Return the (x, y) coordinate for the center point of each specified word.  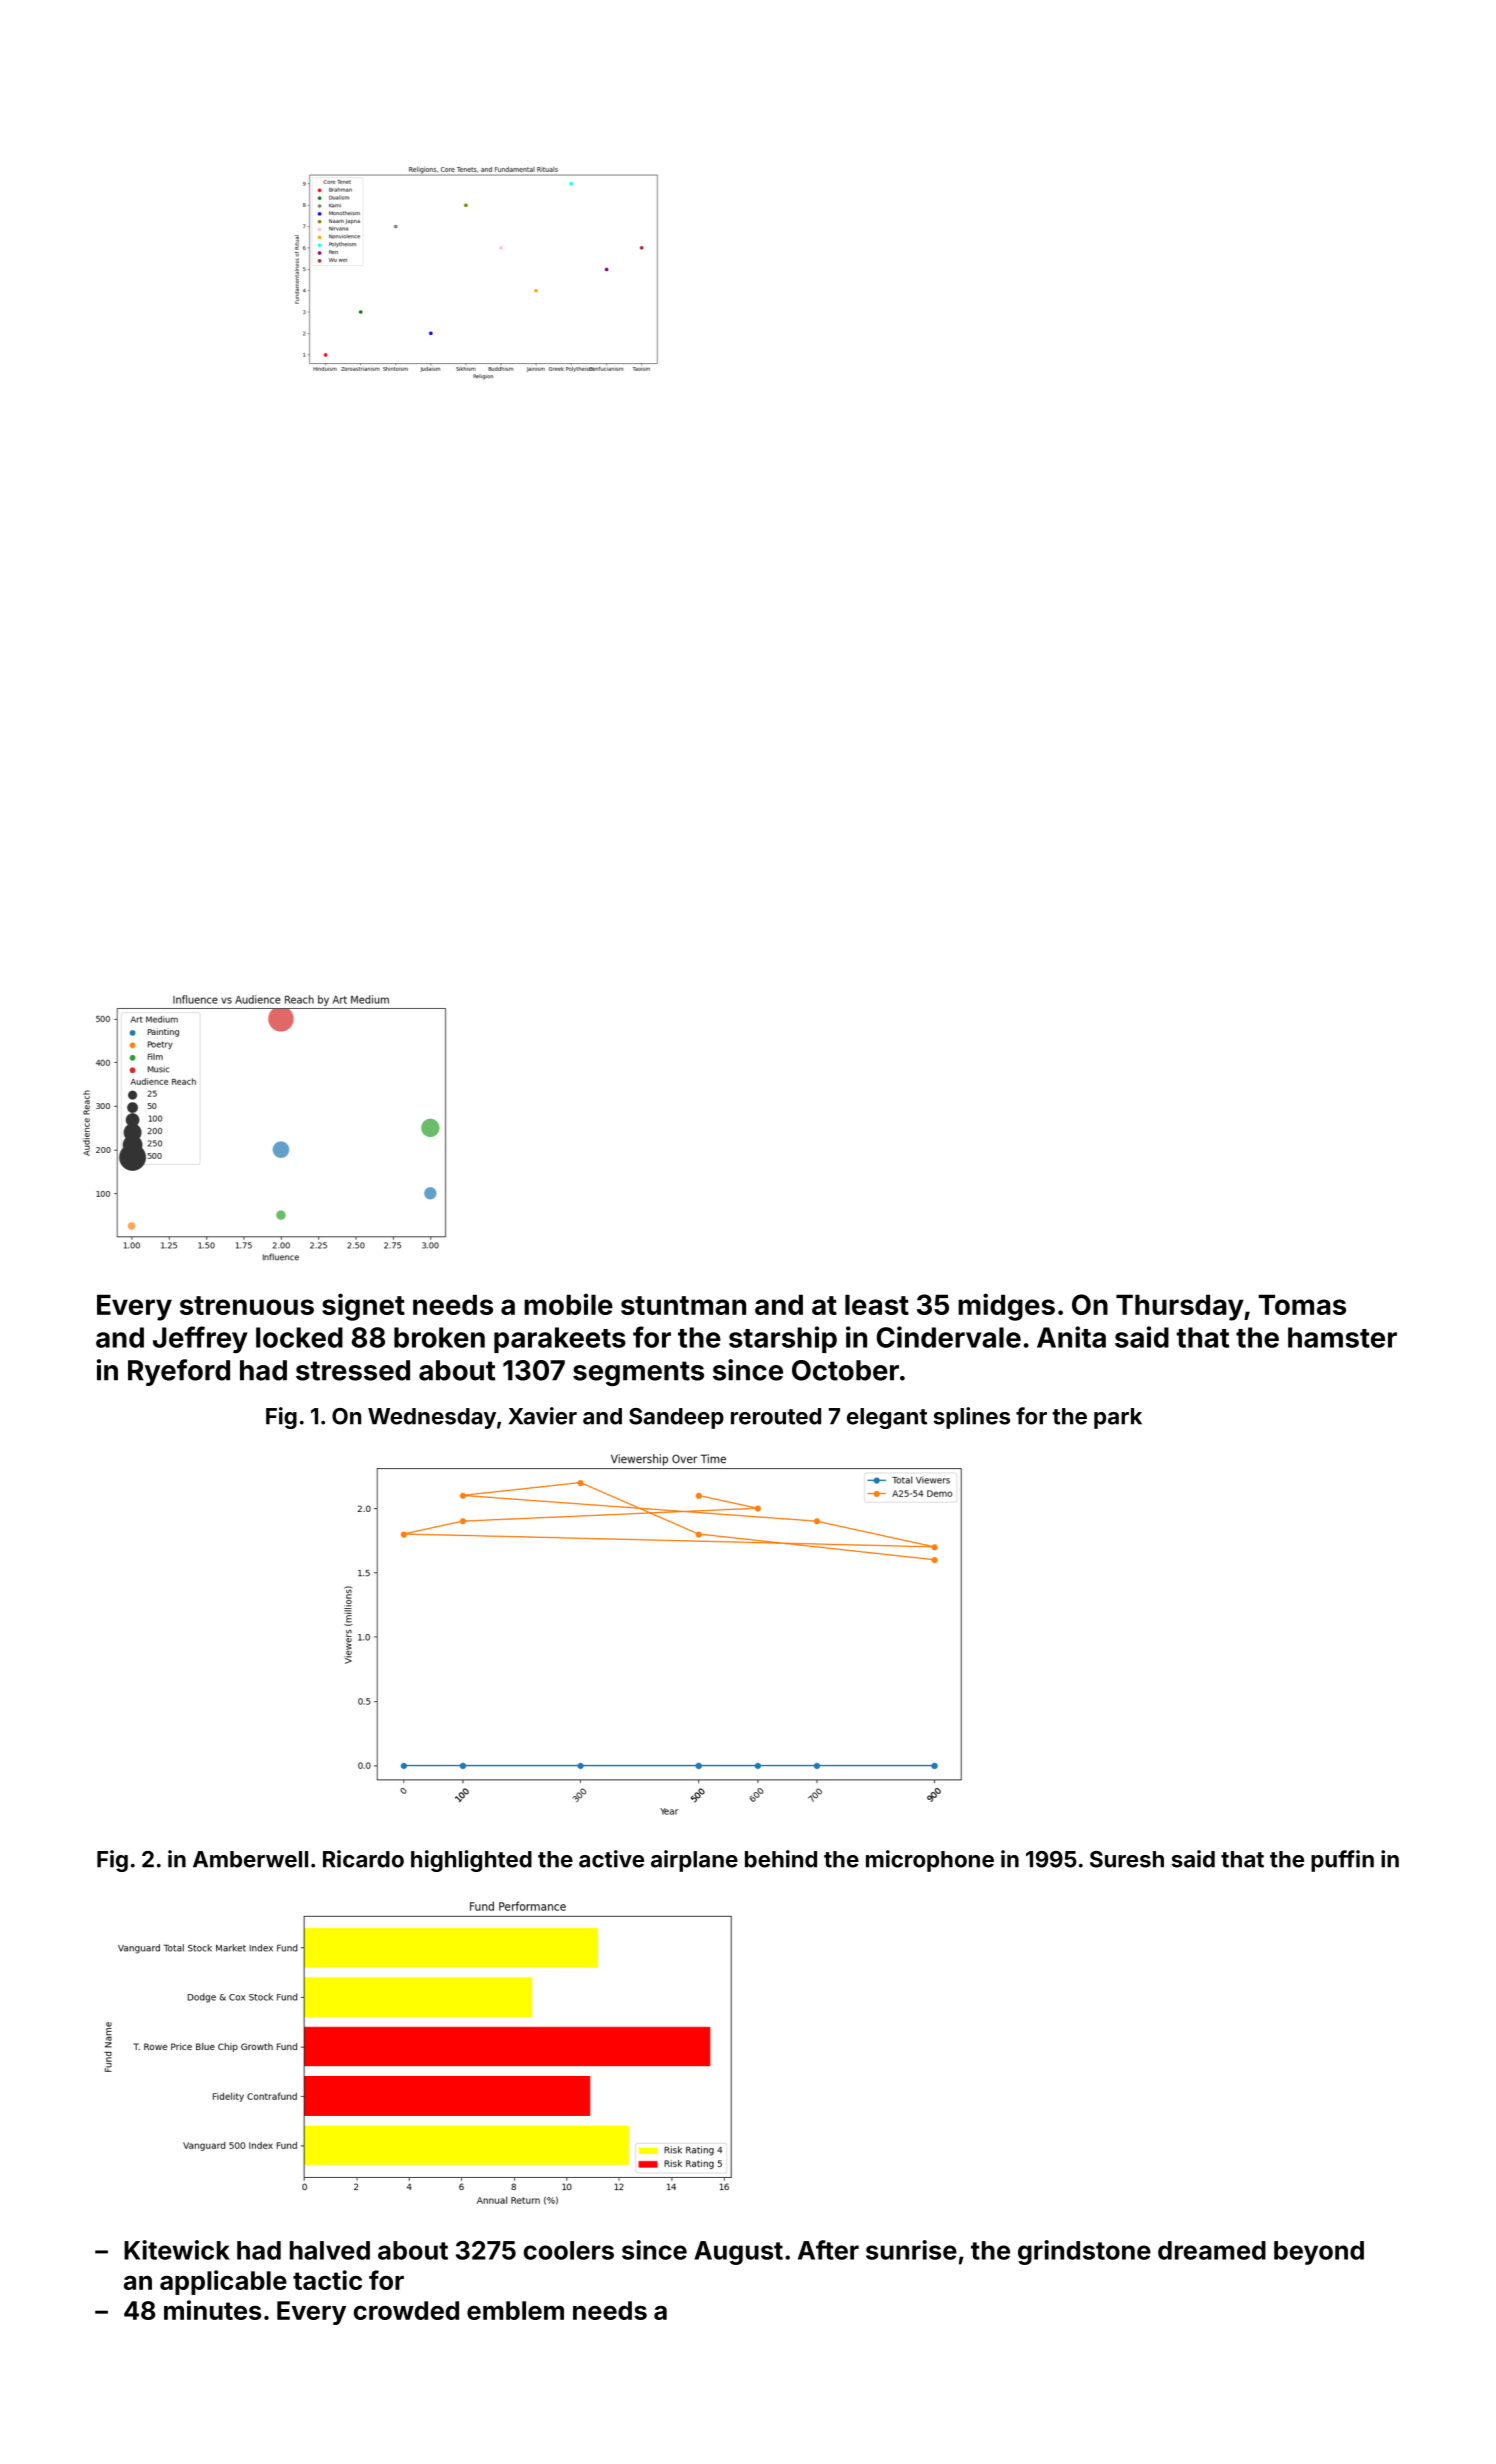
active (611, 1859)
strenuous (247, 1305)
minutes (212, 2310)
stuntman (683, 1305)
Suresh (1127, 1859)
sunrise (911, 2250)
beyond (1319, 2253)
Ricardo (363, 1859)
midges (1006, 1307)
